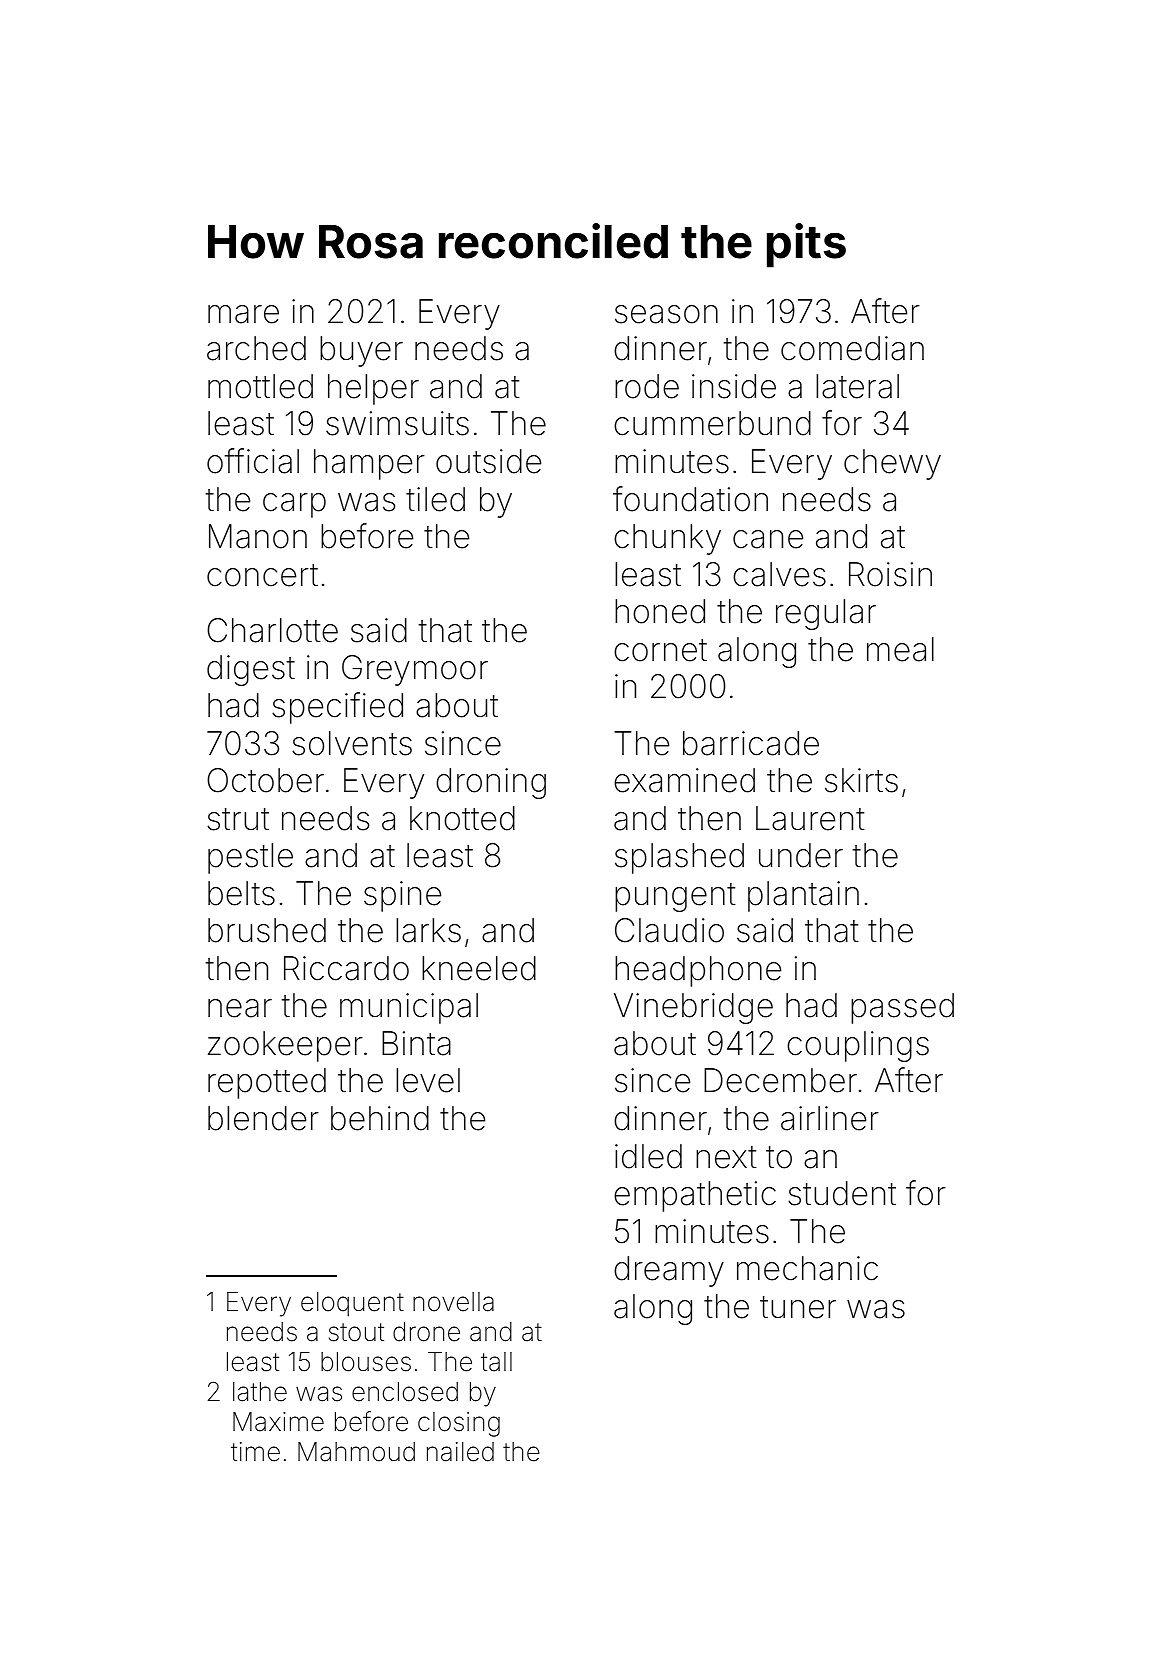 The image size is (1165, 1654). I want to click on blender, so click(263, 1118).
